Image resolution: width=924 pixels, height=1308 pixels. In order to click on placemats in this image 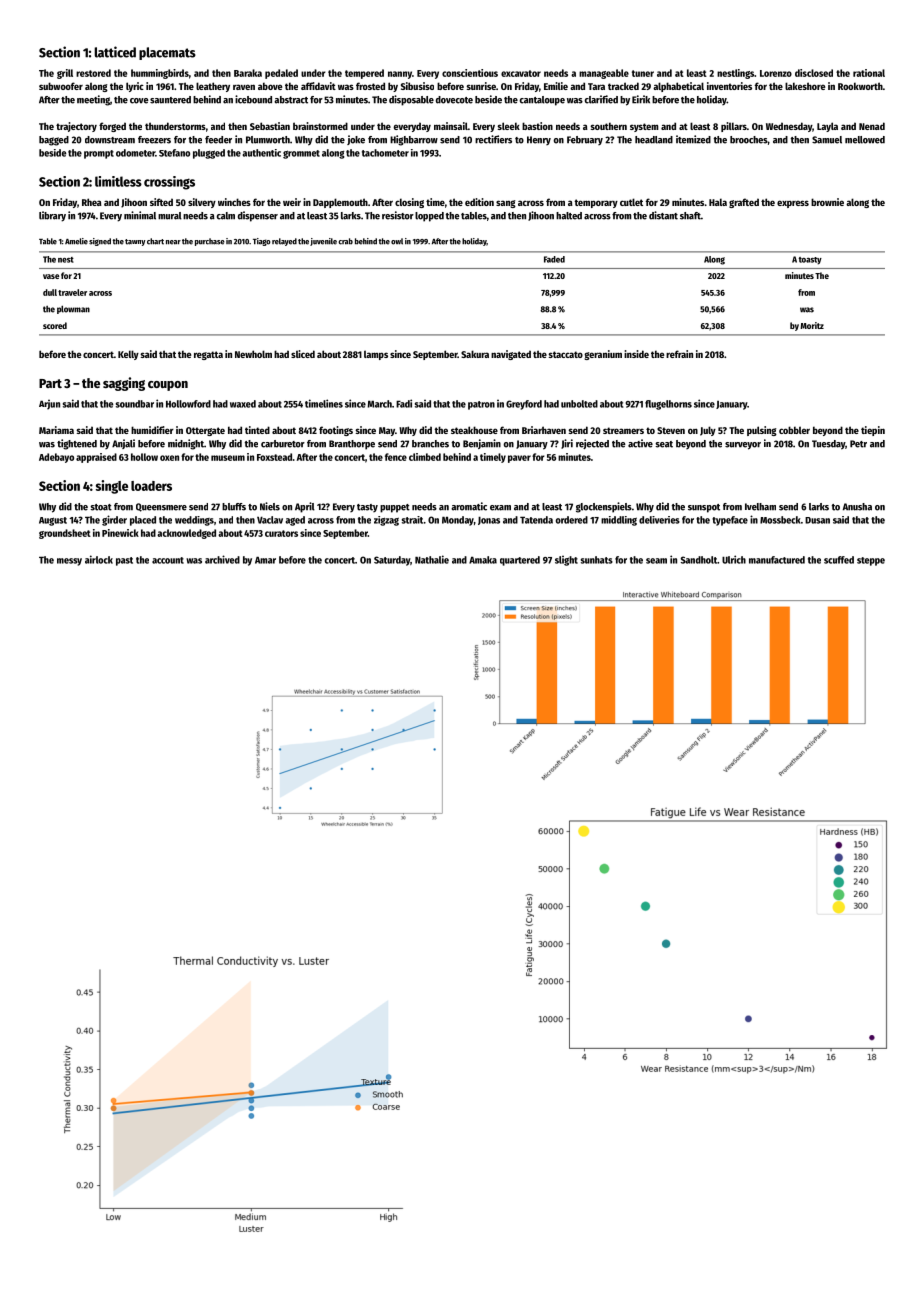, I will do `click(167, 53)`.
